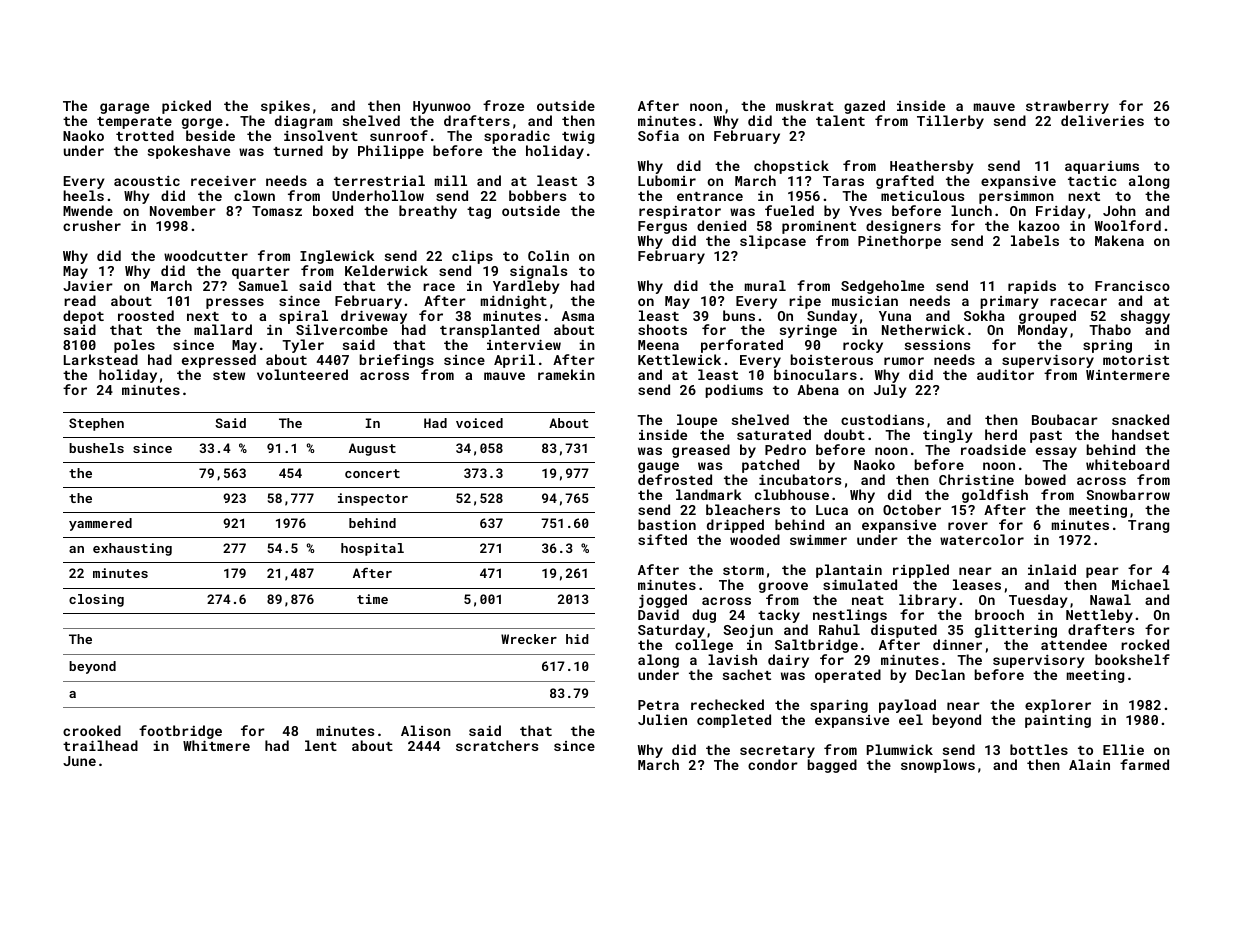 Image resolution: width=1233 pixels, height=952 pixels. Describe the element at coordinates (147, 181) in the screenshot. I see `acoustic` at that location.
